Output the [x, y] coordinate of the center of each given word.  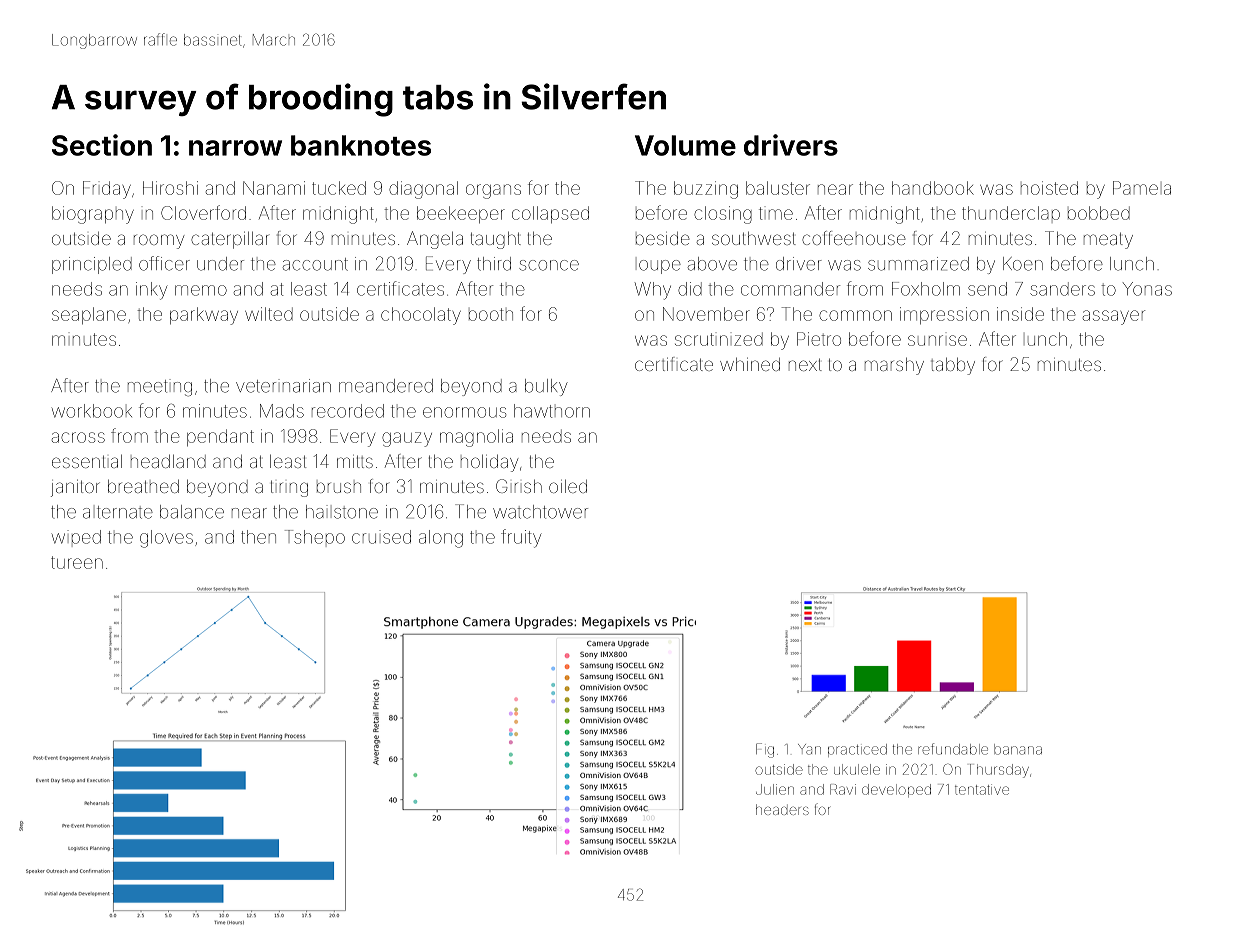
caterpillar [230, 240]
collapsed [550, 214]
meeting [160, 388]
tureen [77, 562]
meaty [1108, 240]
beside [663, 238]
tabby [953, 366]
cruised [381, 537]
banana [1018, 749]
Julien [775, 789]
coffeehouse [854, 238]
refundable [953, 749]
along [441, 539]
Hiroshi [170, 188]
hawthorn [552, 411]
